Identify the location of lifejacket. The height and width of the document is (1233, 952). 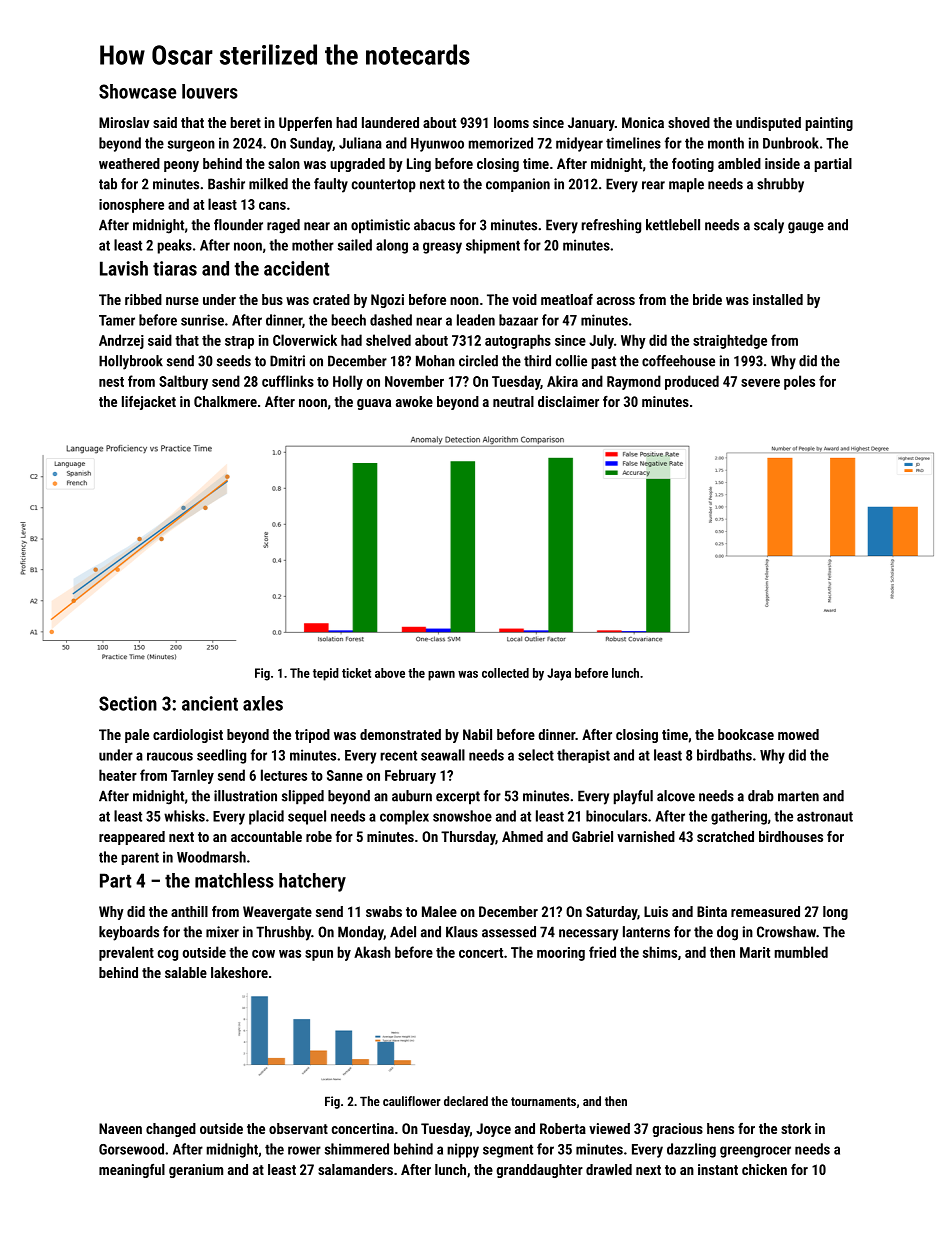
(149, 403).
